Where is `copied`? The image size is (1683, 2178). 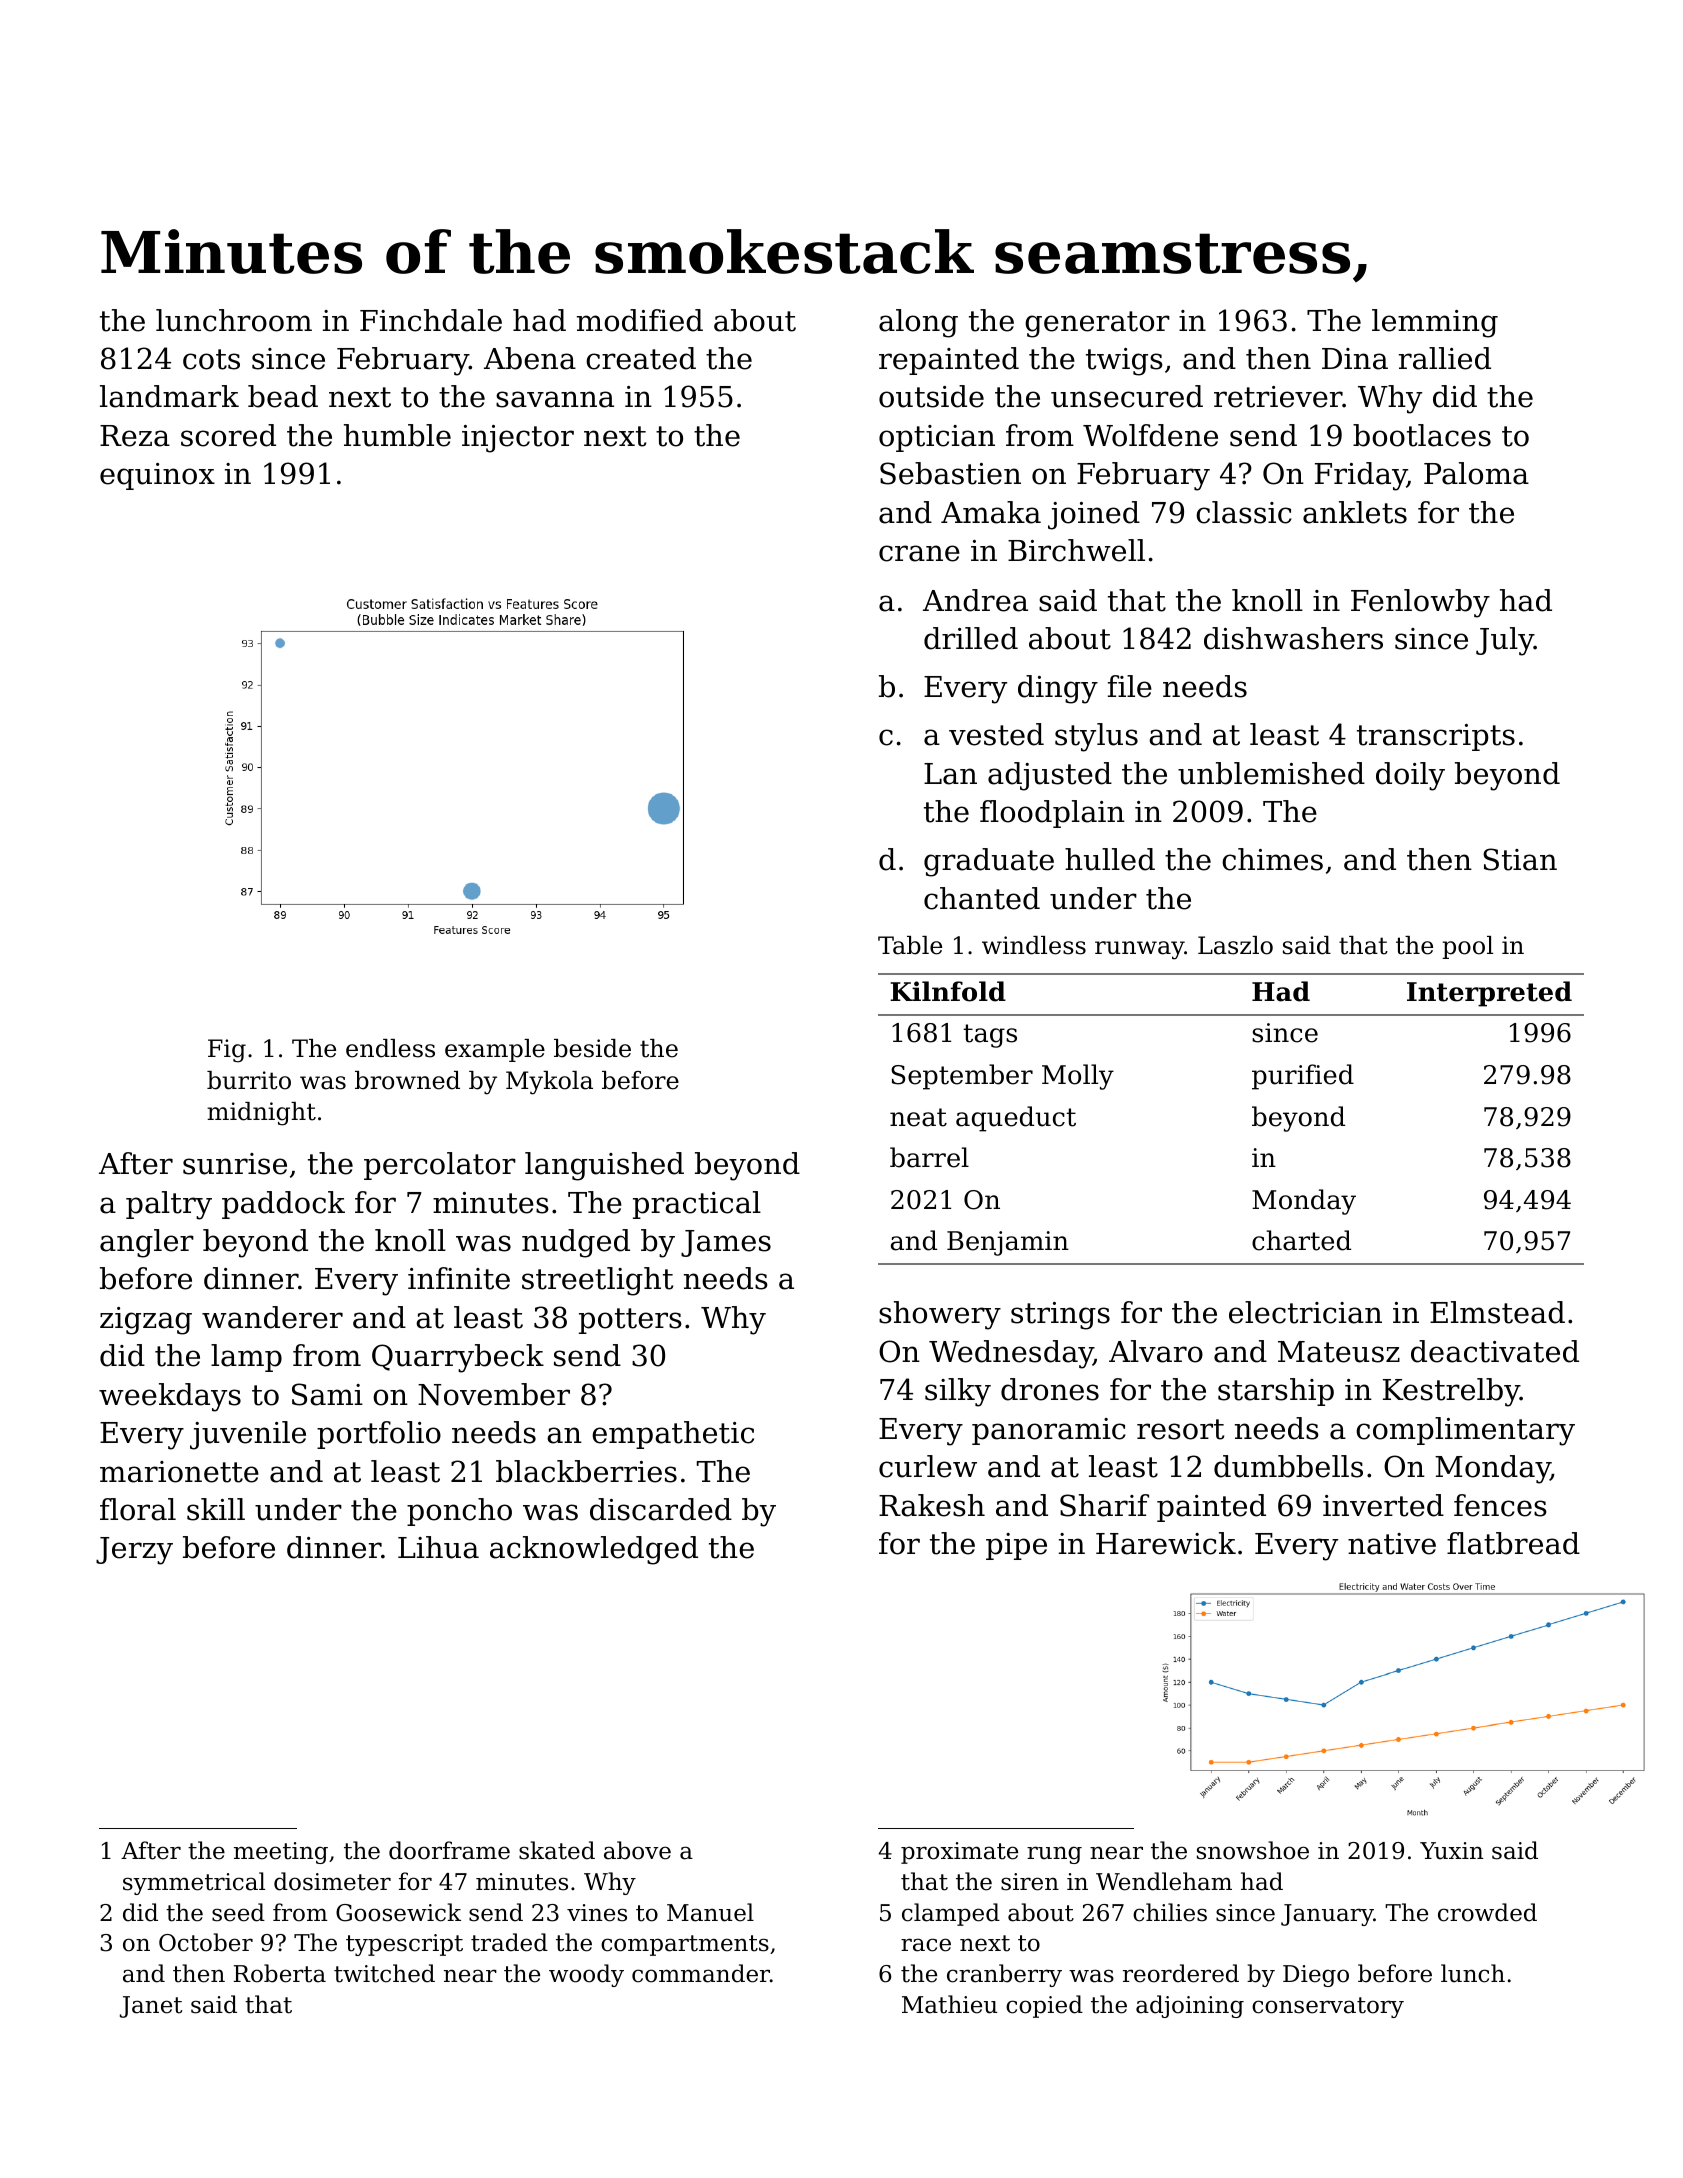 copied is located at coordinates (1044, 2006).
